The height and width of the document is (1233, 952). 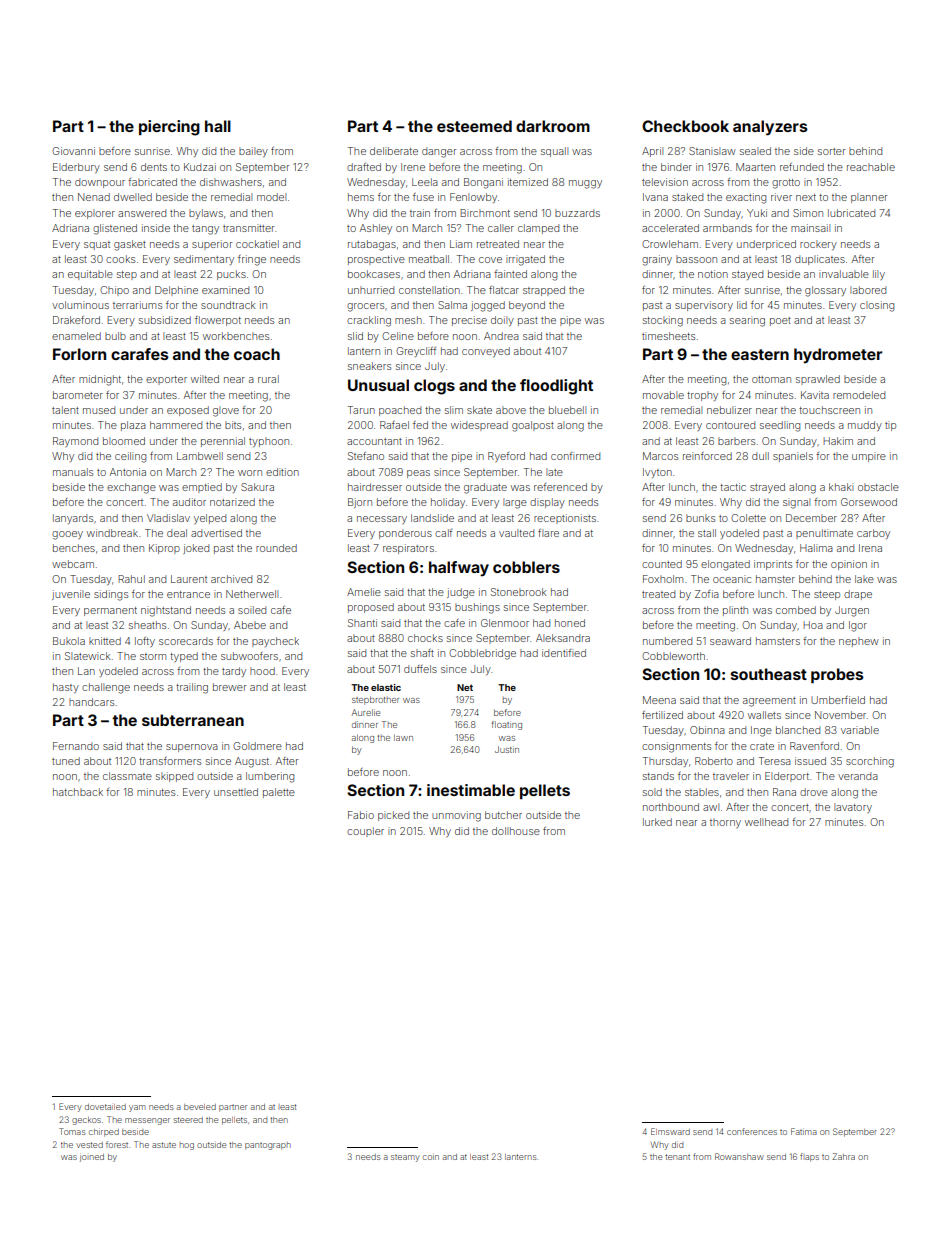 I want to click on dollhouse, so click(x=516, y=831).
